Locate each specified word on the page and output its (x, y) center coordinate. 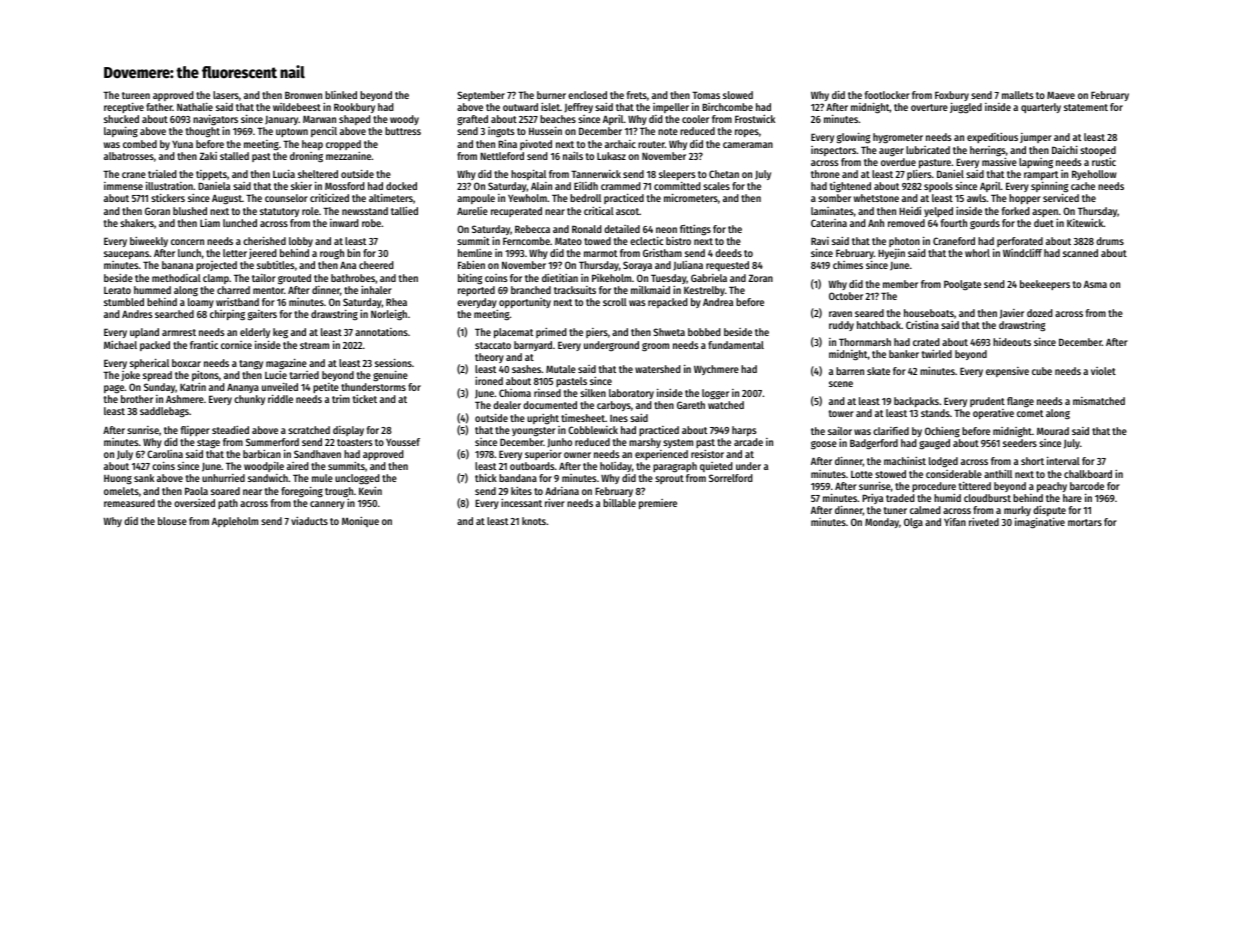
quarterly (1041, 108)
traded (900, 498)
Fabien (471, 265)
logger (715, 394)
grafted (472, 120)
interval (1063, 460)
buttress (403, 131)
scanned (1080, 253)
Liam (210, 223)
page (114, 389)
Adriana (562, 491)
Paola (196, 491)
